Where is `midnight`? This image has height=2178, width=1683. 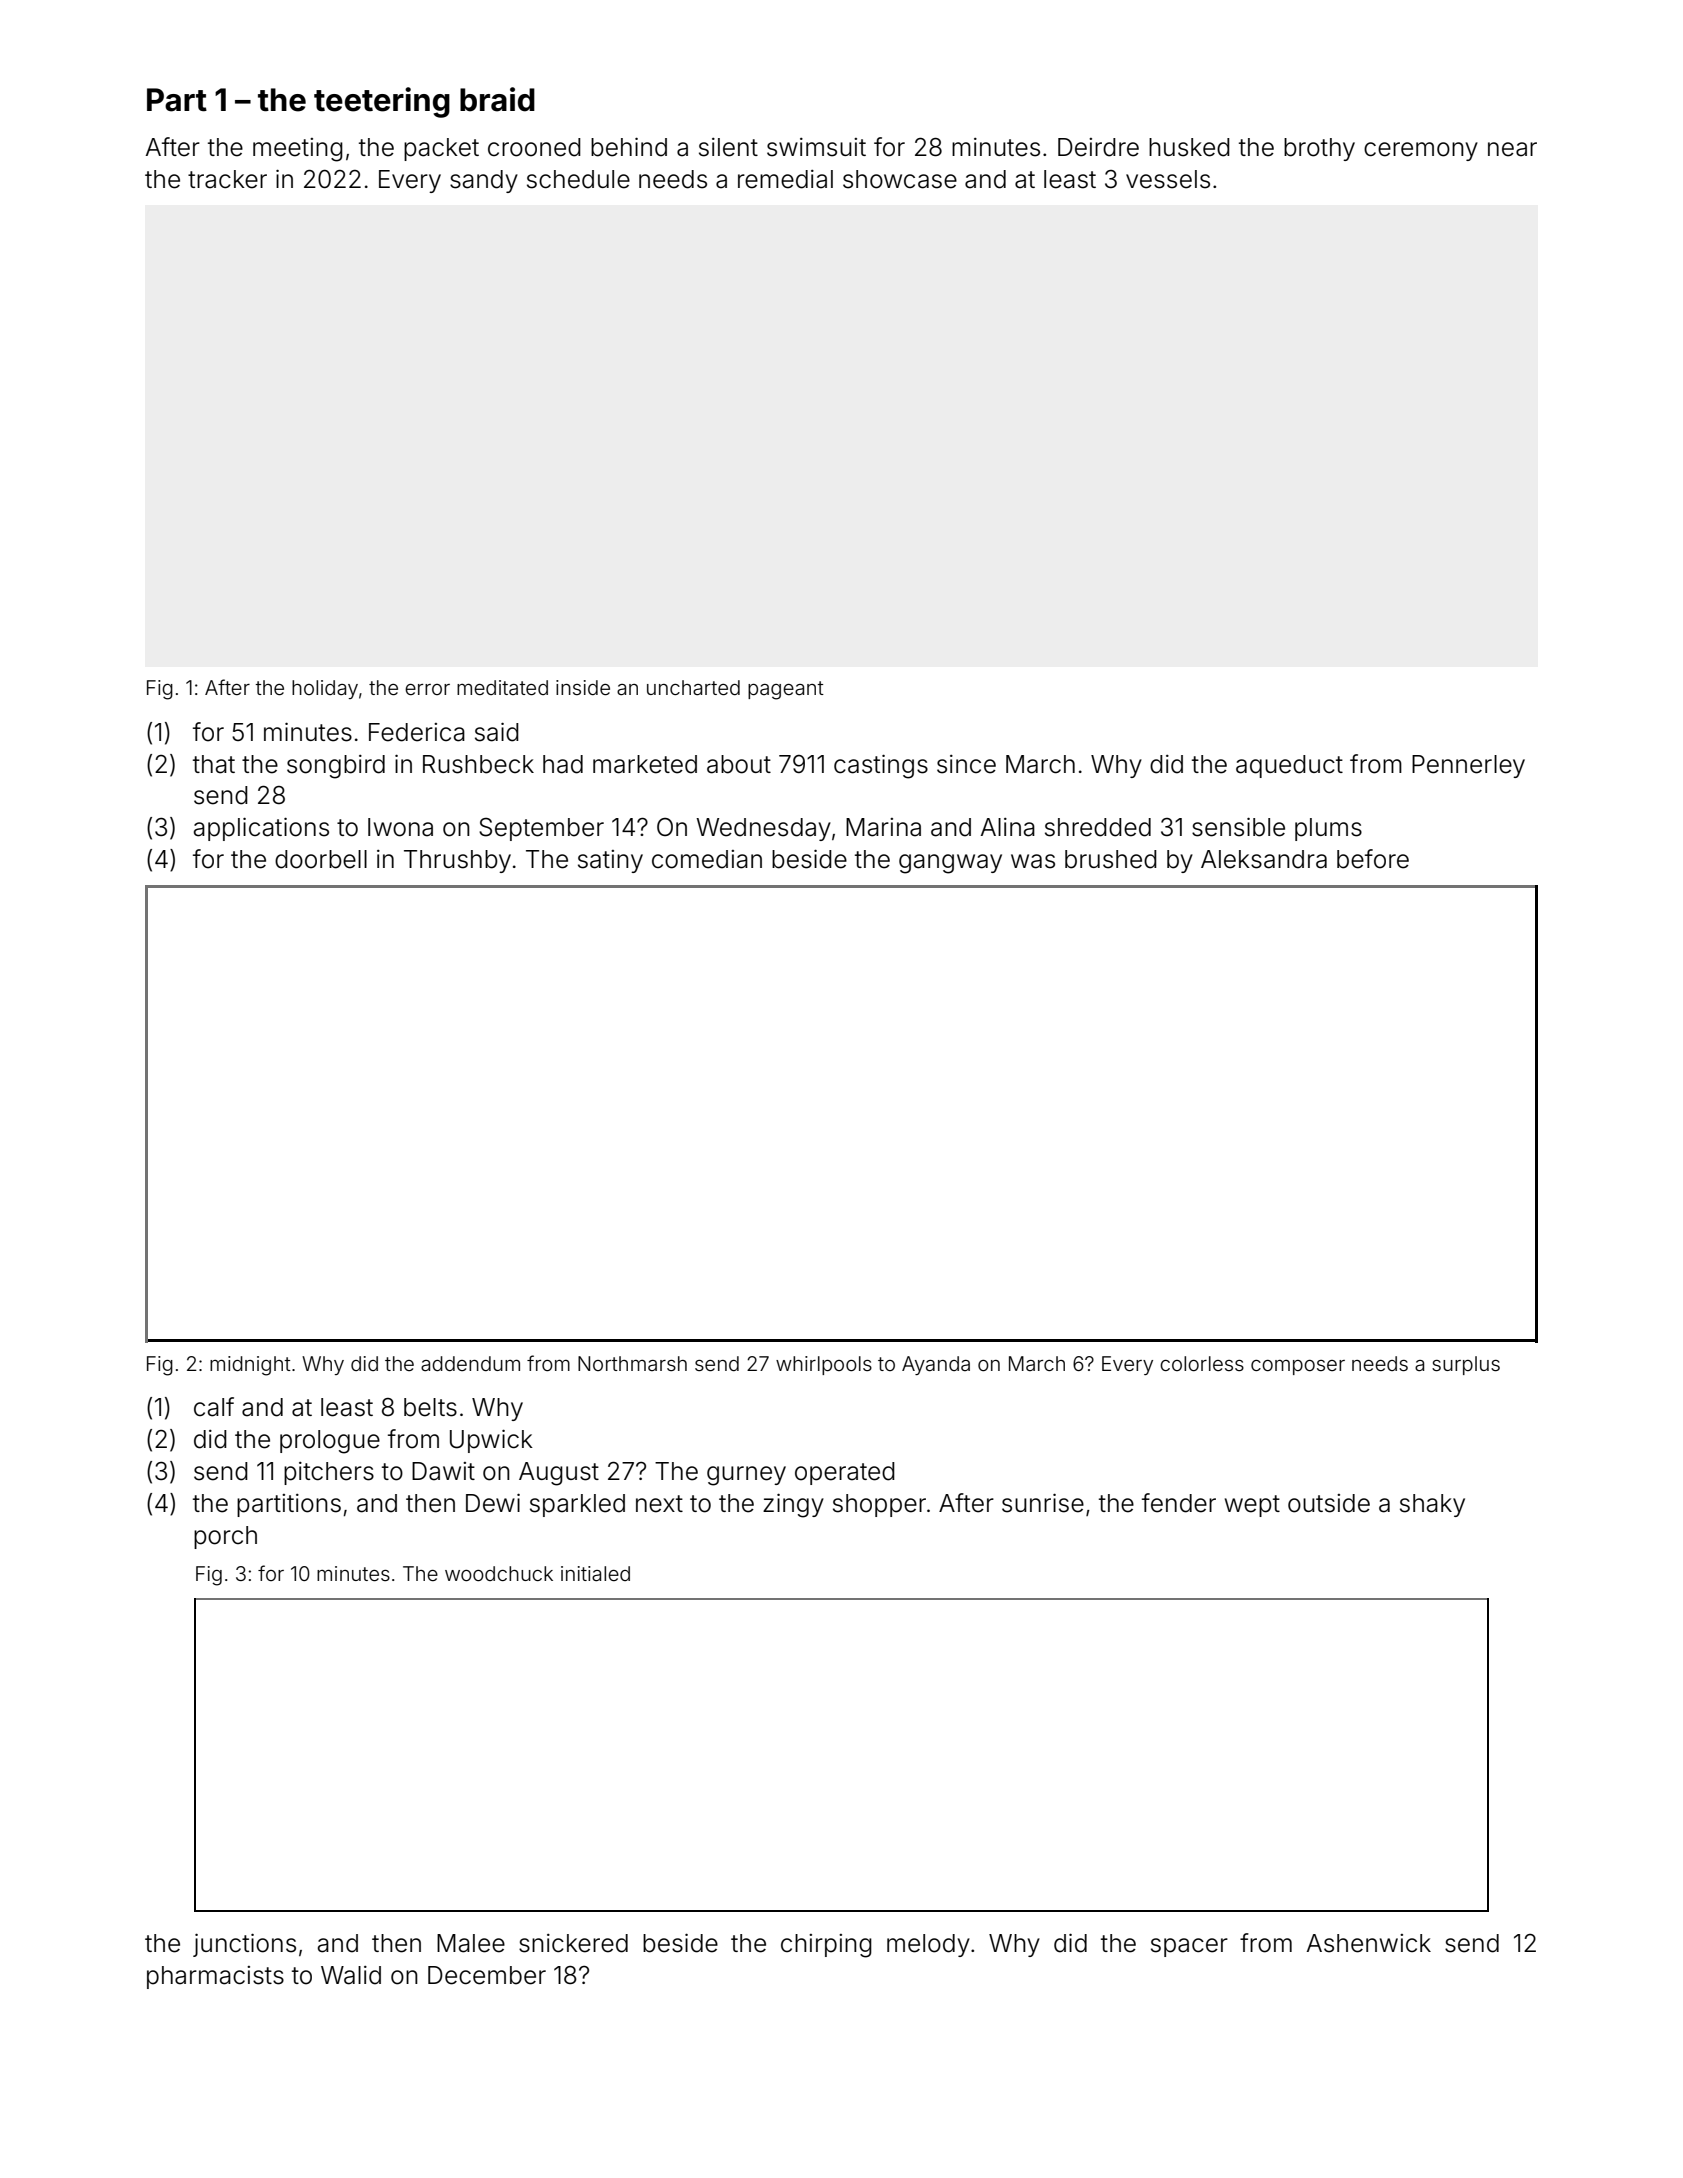 midnight is located at coordinates (250, 1366).
